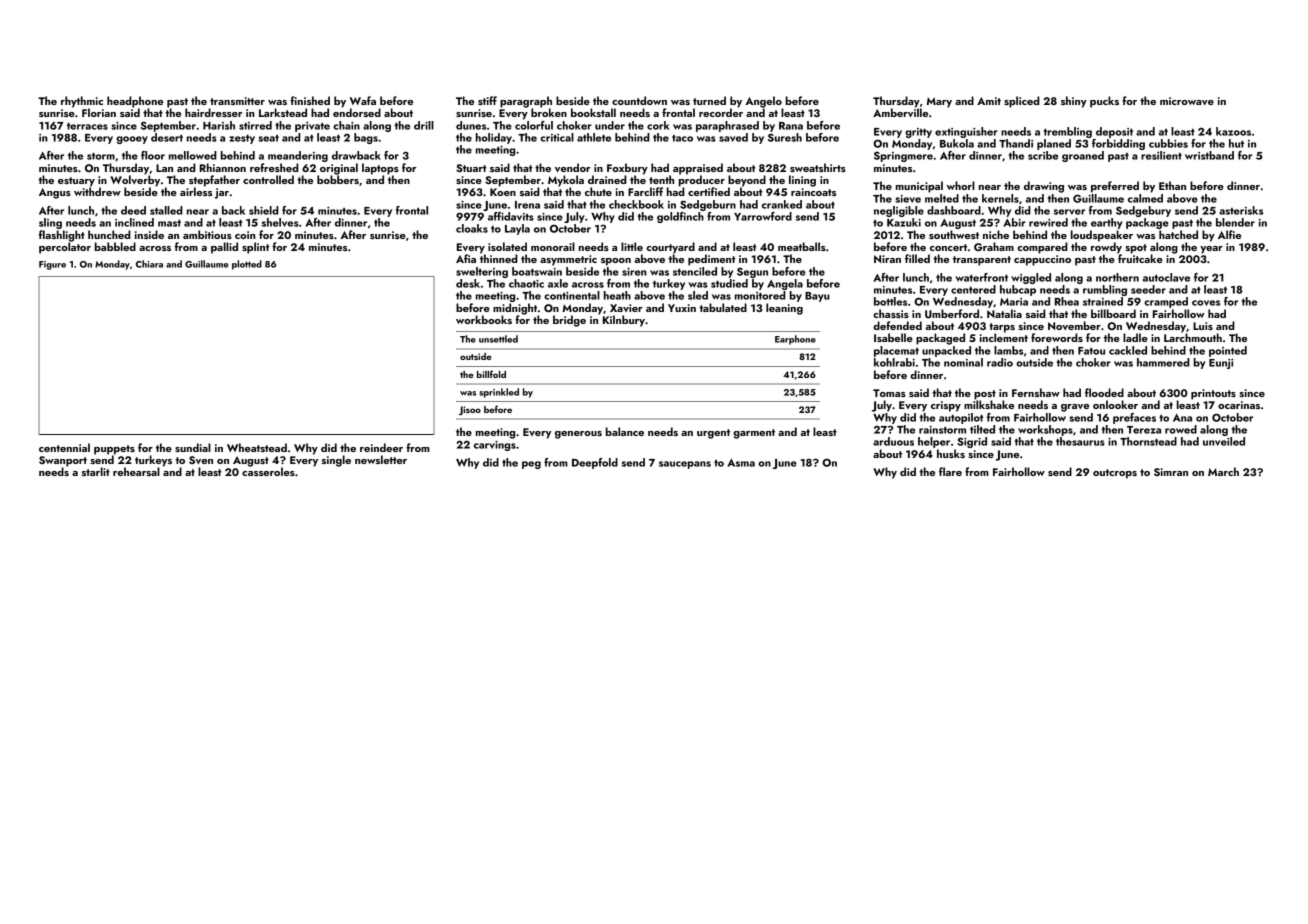 The width and height of the screenshot is (1308, 924). I want to click on cranked, so click(782, 204).
